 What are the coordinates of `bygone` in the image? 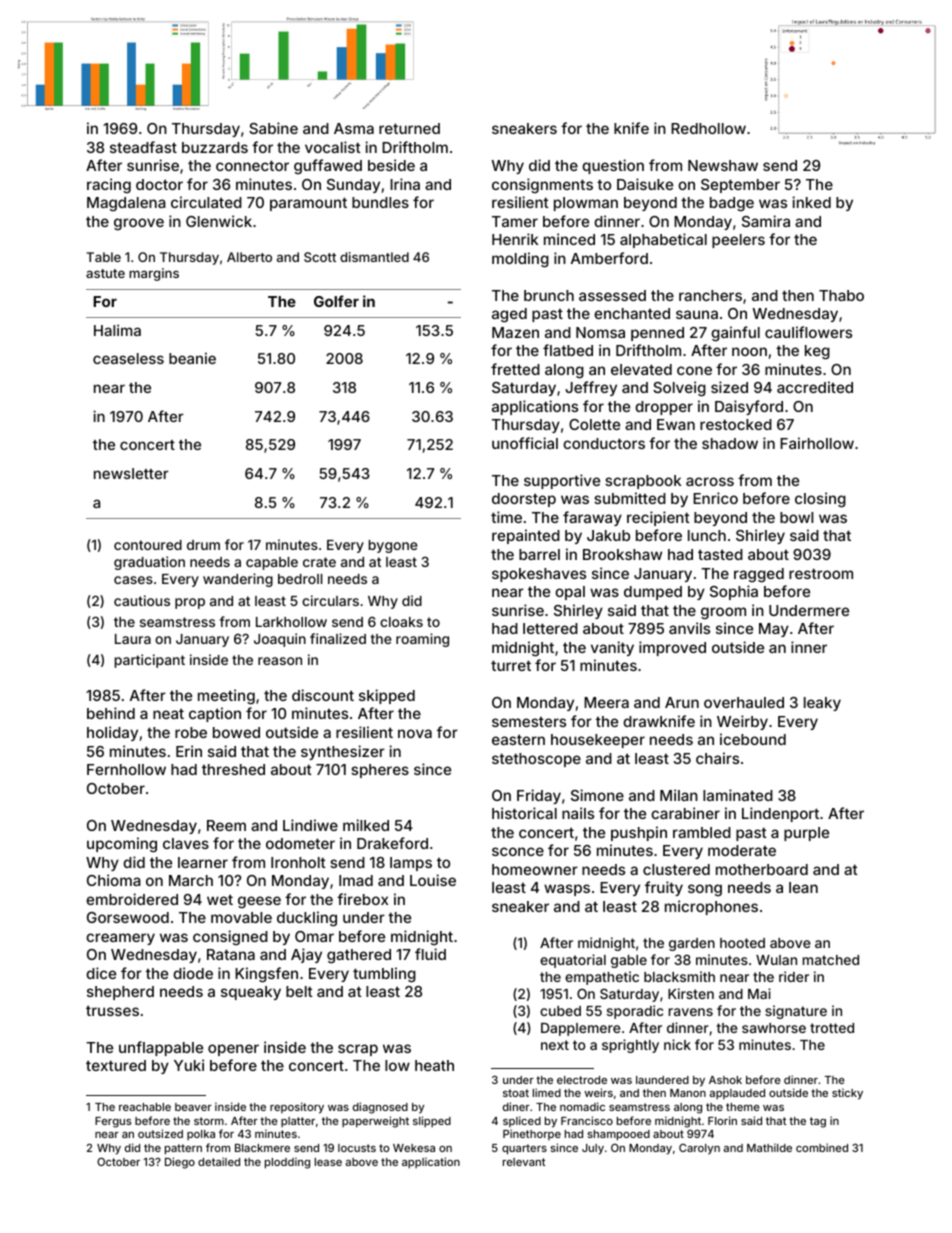 It's located at (393, 546).
